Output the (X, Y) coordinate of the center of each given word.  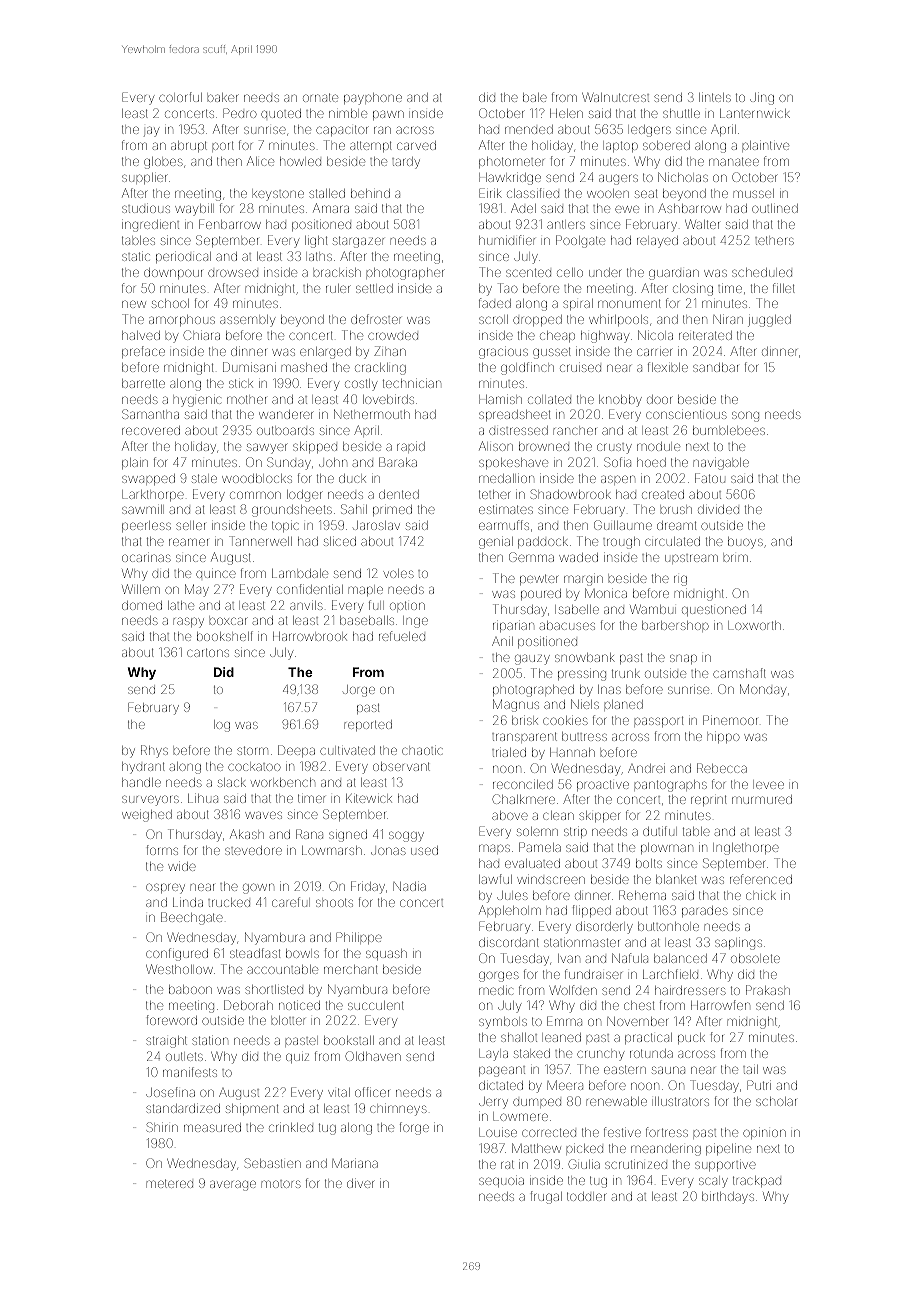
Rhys (154, 751)
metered (170, 1183)
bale (535, 97)
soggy (406, 836)
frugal (546, 1197)
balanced (680, 958)
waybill (193, 210)
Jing (762, 99)
